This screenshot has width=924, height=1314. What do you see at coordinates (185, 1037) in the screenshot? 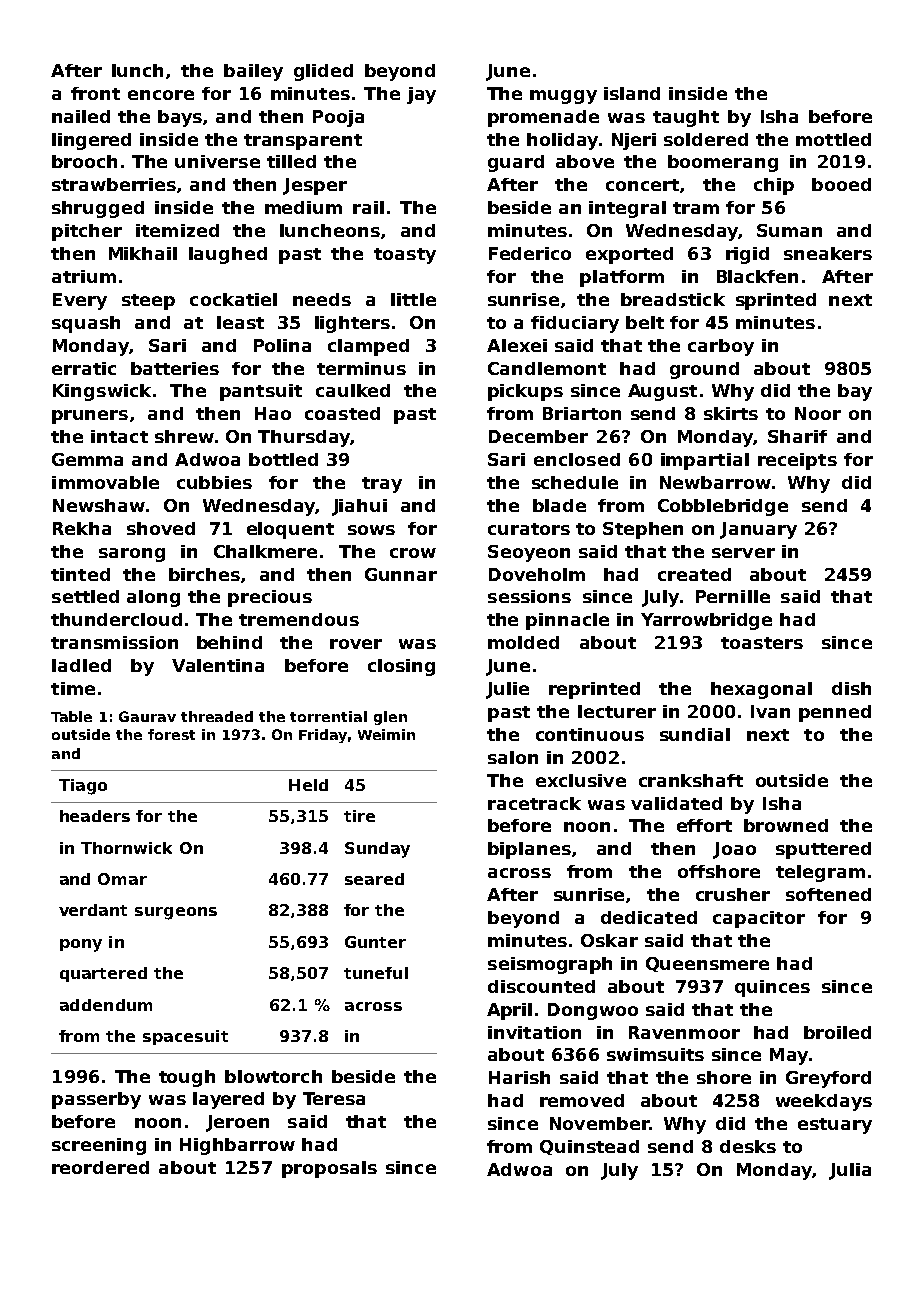
I see `spacesuit` at bounding box center [185, 1037].
